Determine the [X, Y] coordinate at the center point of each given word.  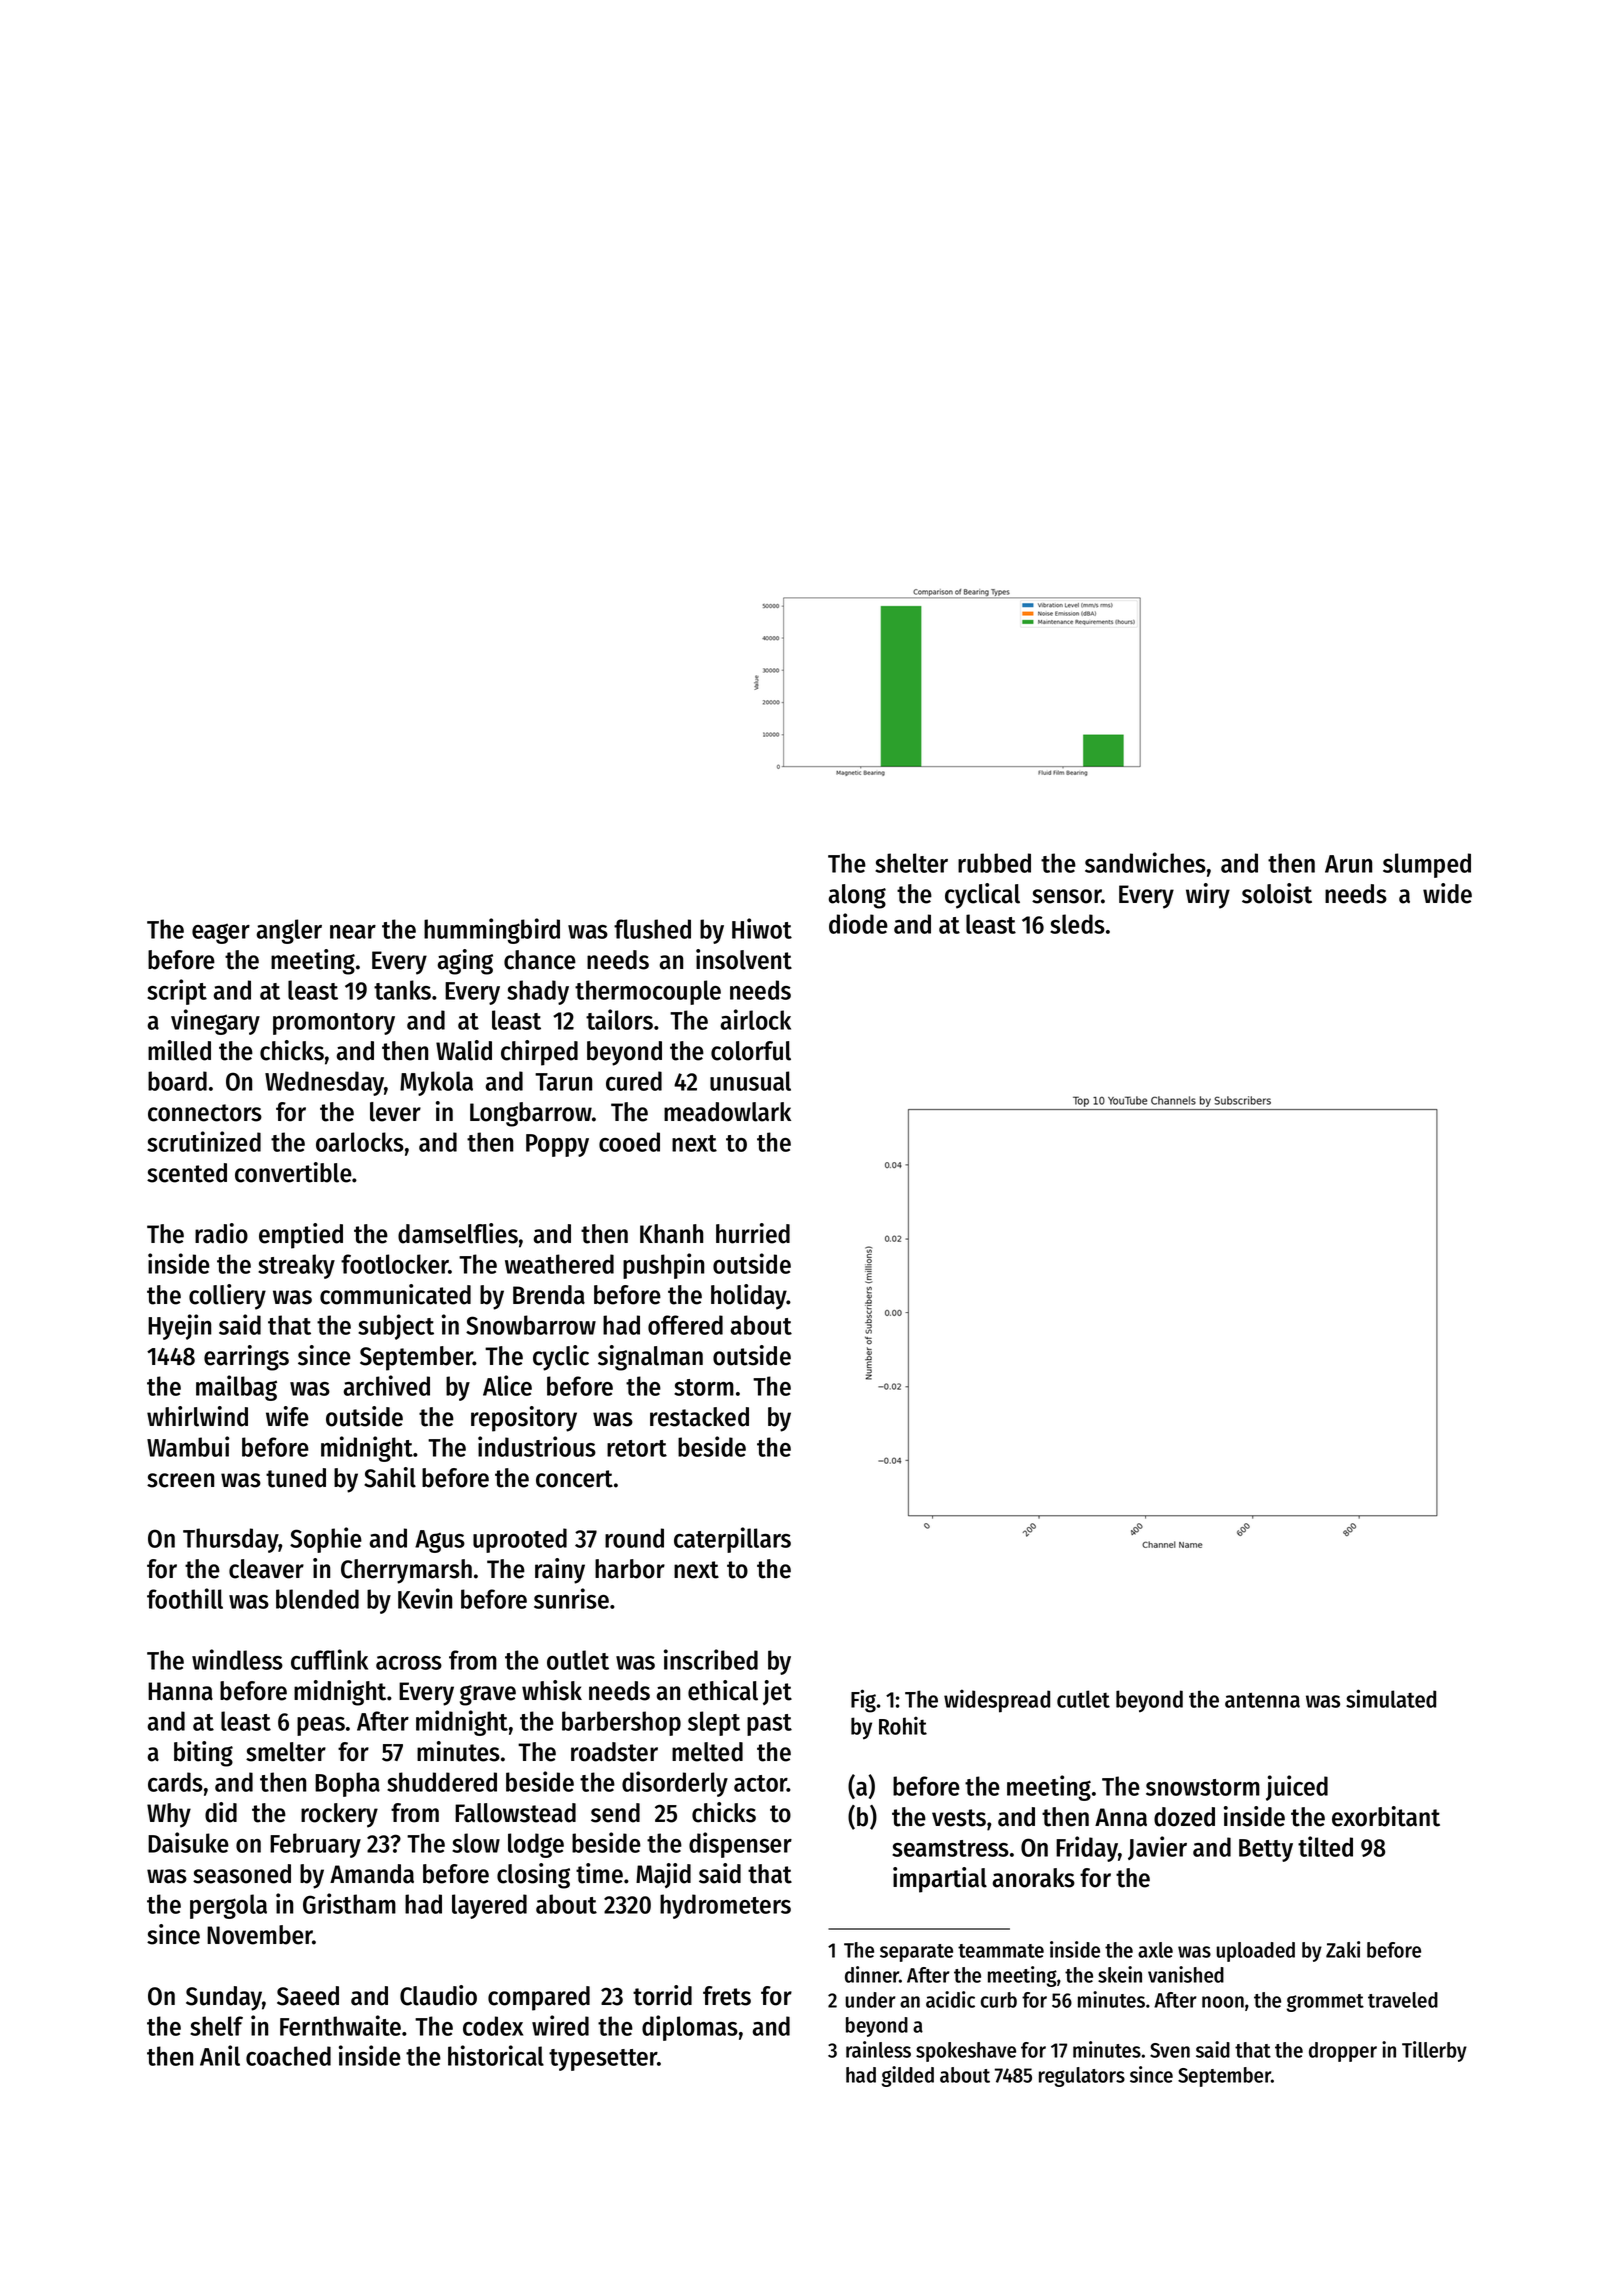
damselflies [458, 1233]
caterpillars [732, 1540]
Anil [220, 2055]
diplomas [690, 2028]
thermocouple [648, 992]
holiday [749, 1297]
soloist [1277, 893]
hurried [753, 1233]
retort [637, 1448]
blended [317, 1599]
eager [221, 933]
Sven [1170, 2050]
